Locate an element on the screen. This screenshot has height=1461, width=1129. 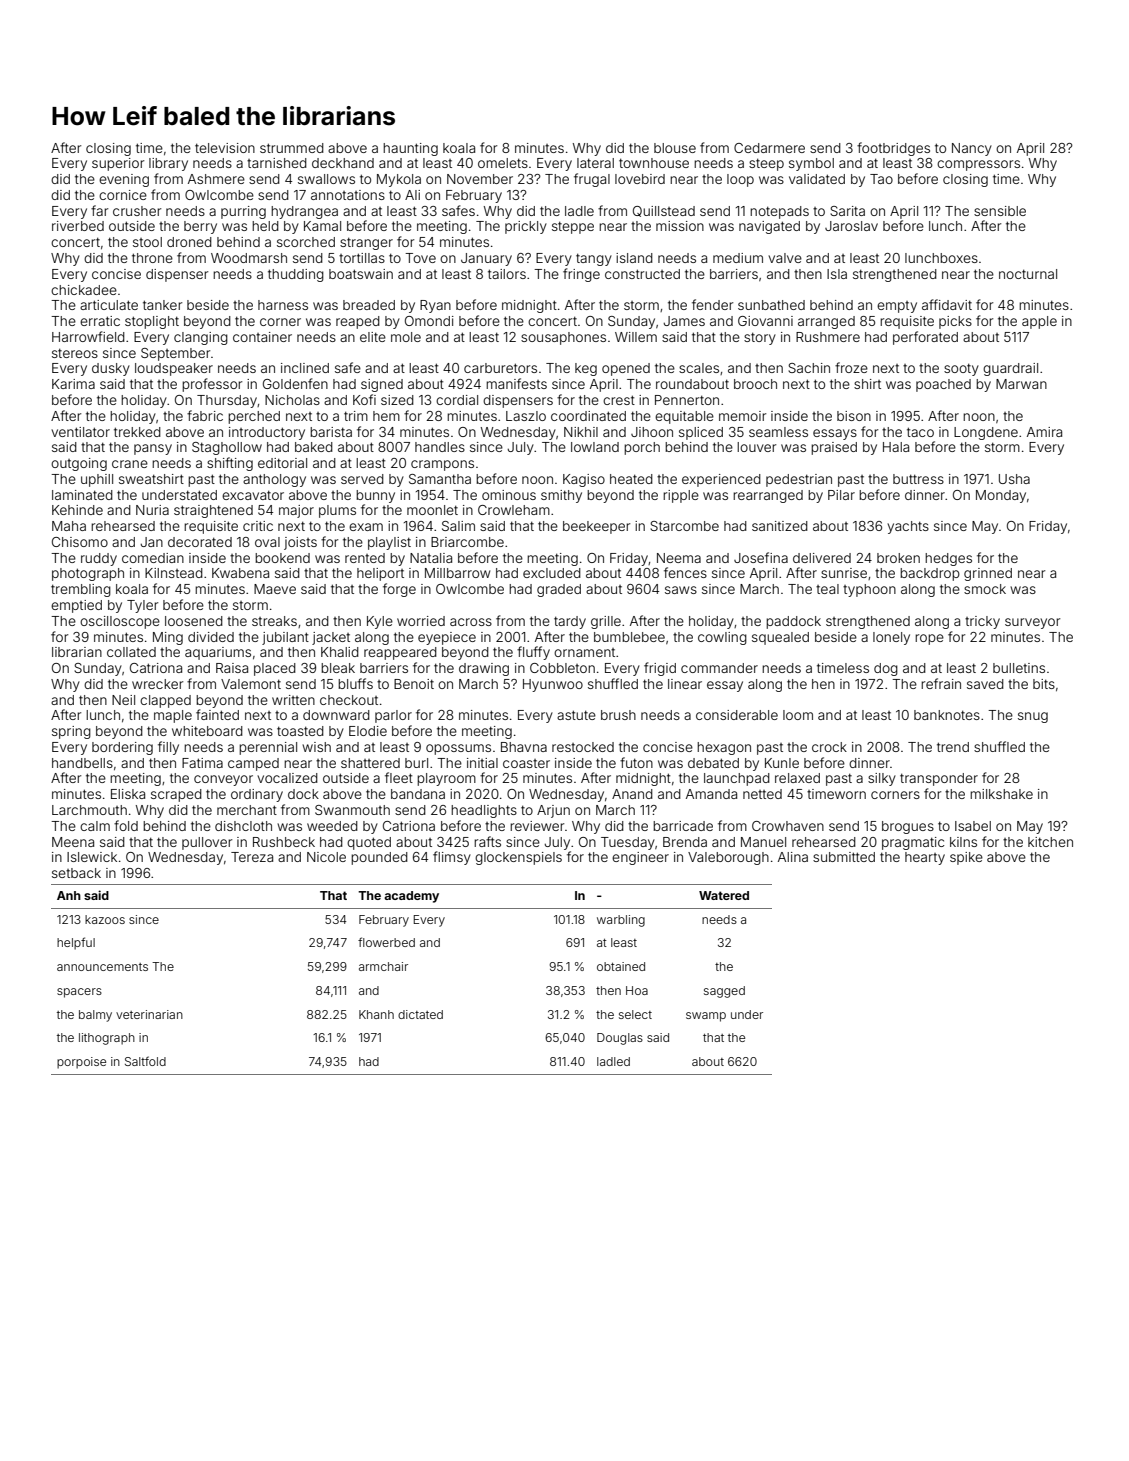
footbridges is located at coordinates (893, 149).
